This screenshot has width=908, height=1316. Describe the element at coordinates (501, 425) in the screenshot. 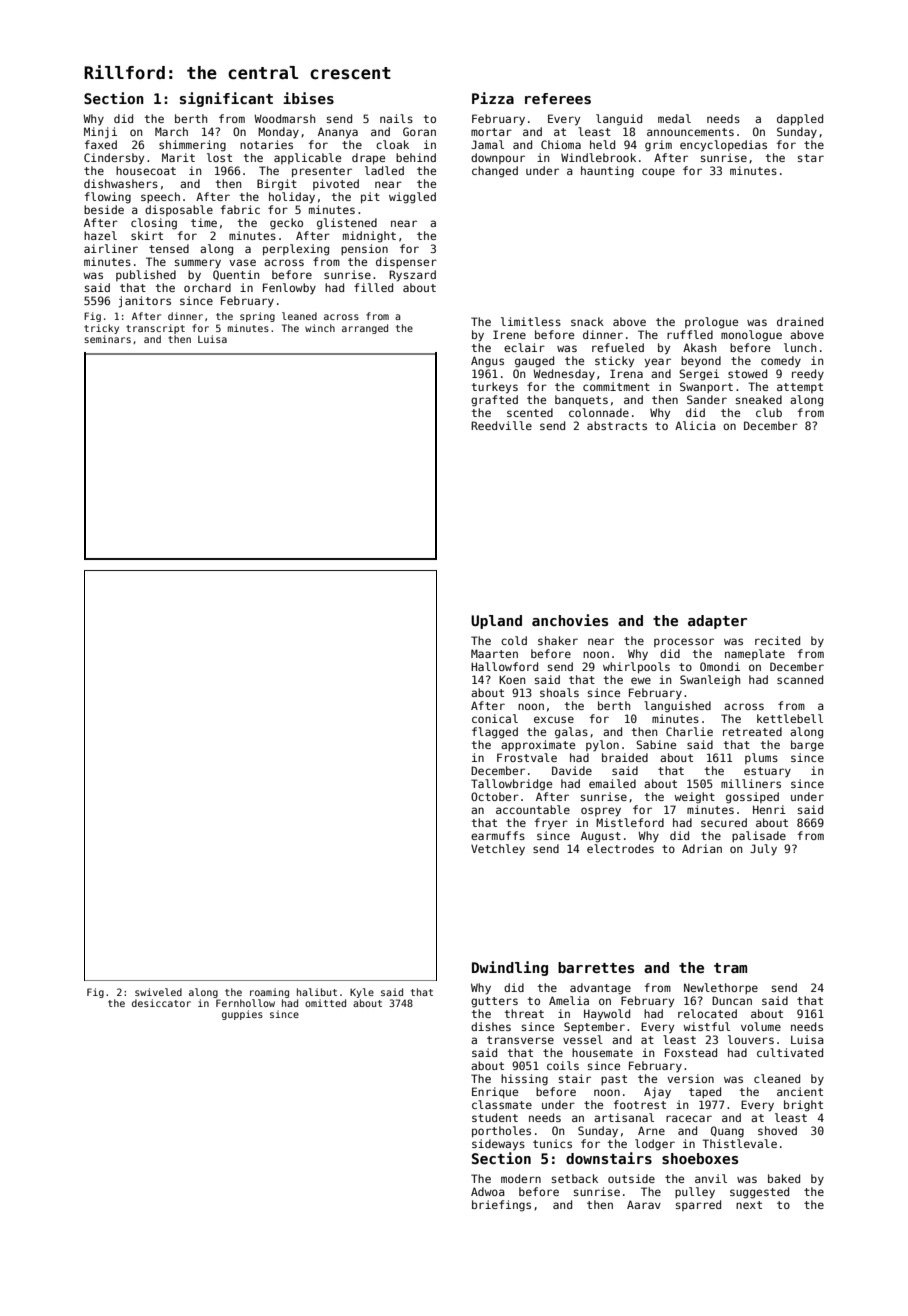

I see `Reedville` at that location.
